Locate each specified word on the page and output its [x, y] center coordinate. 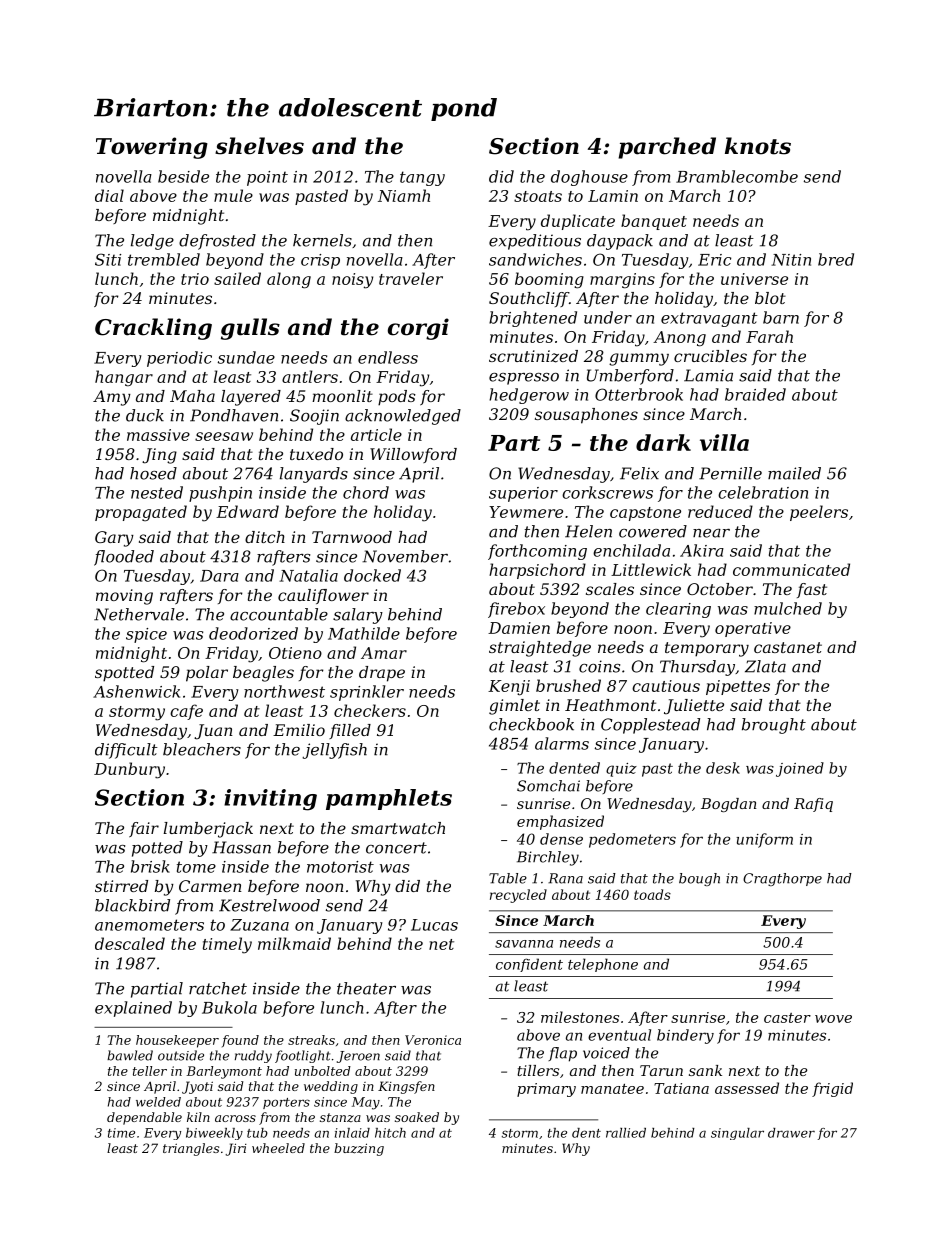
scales [610, 589]
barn [781, 317]
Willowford [413, 455]
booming [549, 280]
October [720, 589]
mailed [794, 473]
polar [207, 674]
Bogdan [729, 805]
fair [144, 829]
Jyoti [197, 1087]
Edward [247, 511]
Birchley [548, 858]
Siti [108, 259]
